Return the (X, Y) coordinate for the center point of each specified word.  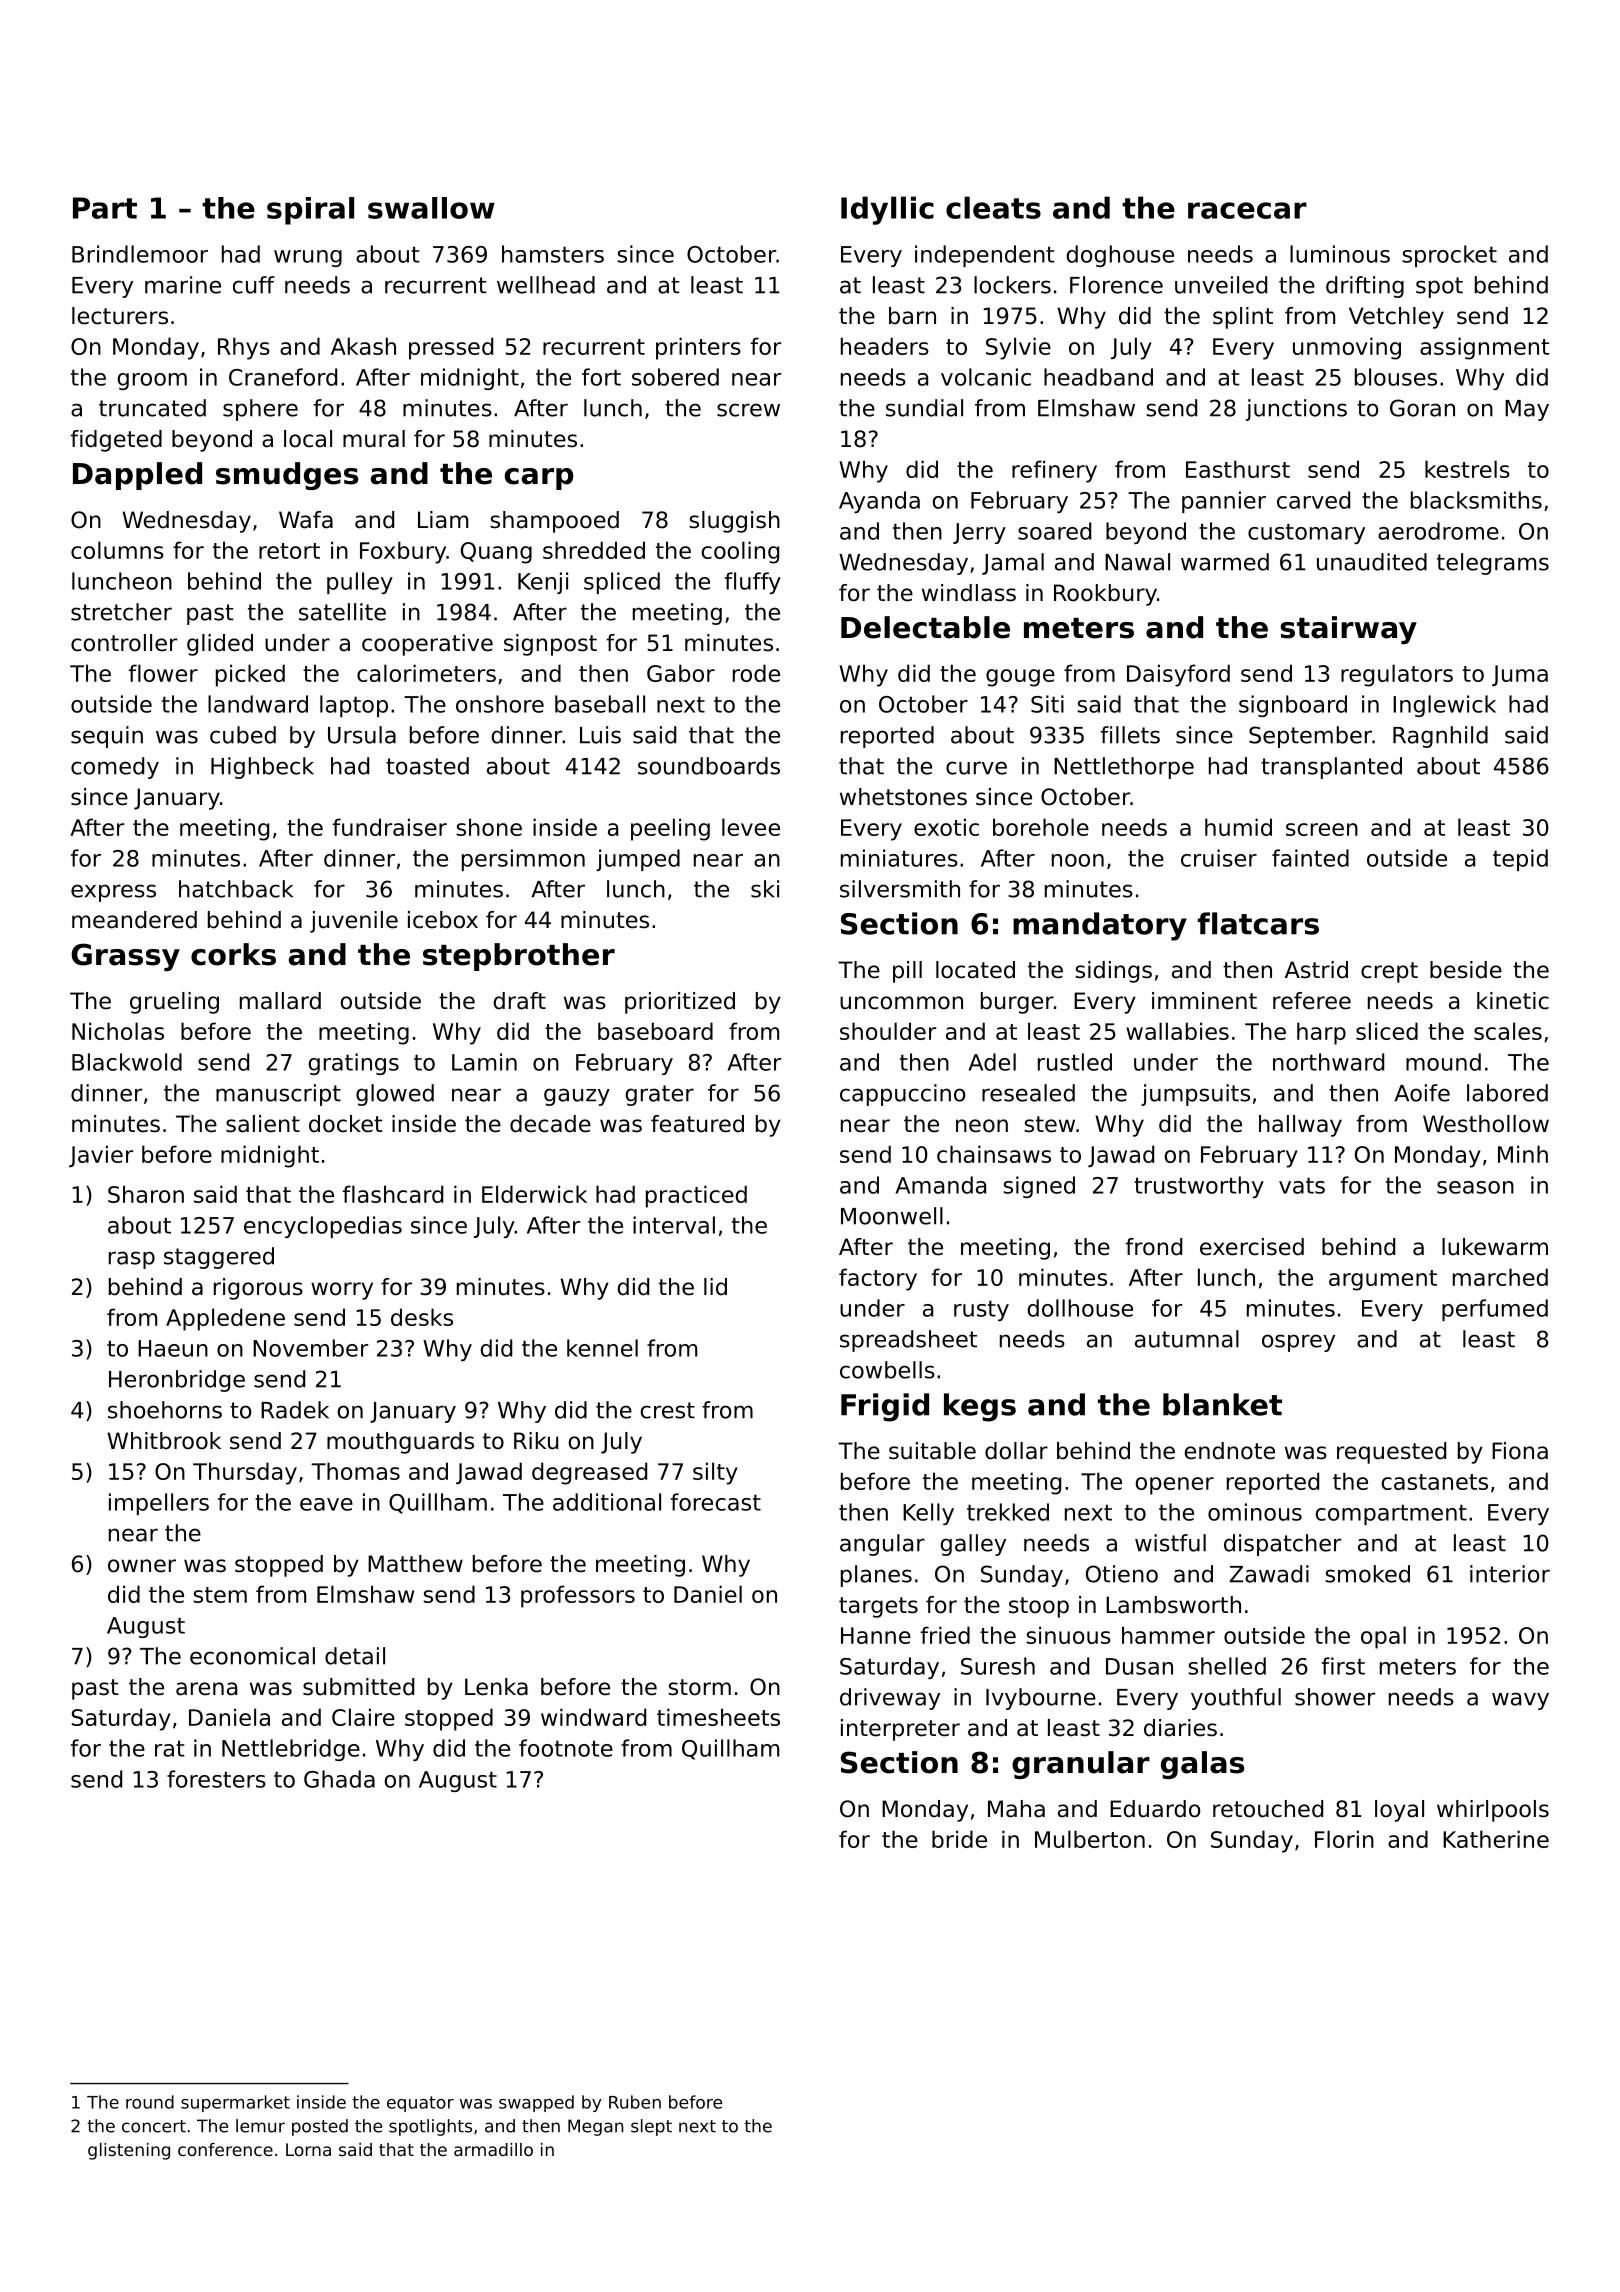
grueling (174, 1003)
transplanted (1331, 768)
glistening (129, 2151)
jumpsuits (1195, 1095)
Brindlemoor (140, 254)
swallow (431, 208)
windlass (969, 593)
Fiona (1520, 1451)
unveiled (1221, 285)
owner (142, 1566)
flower (163, 673)
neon (982, 1126)
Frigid (885, 1407)
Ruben (635, 2102)
